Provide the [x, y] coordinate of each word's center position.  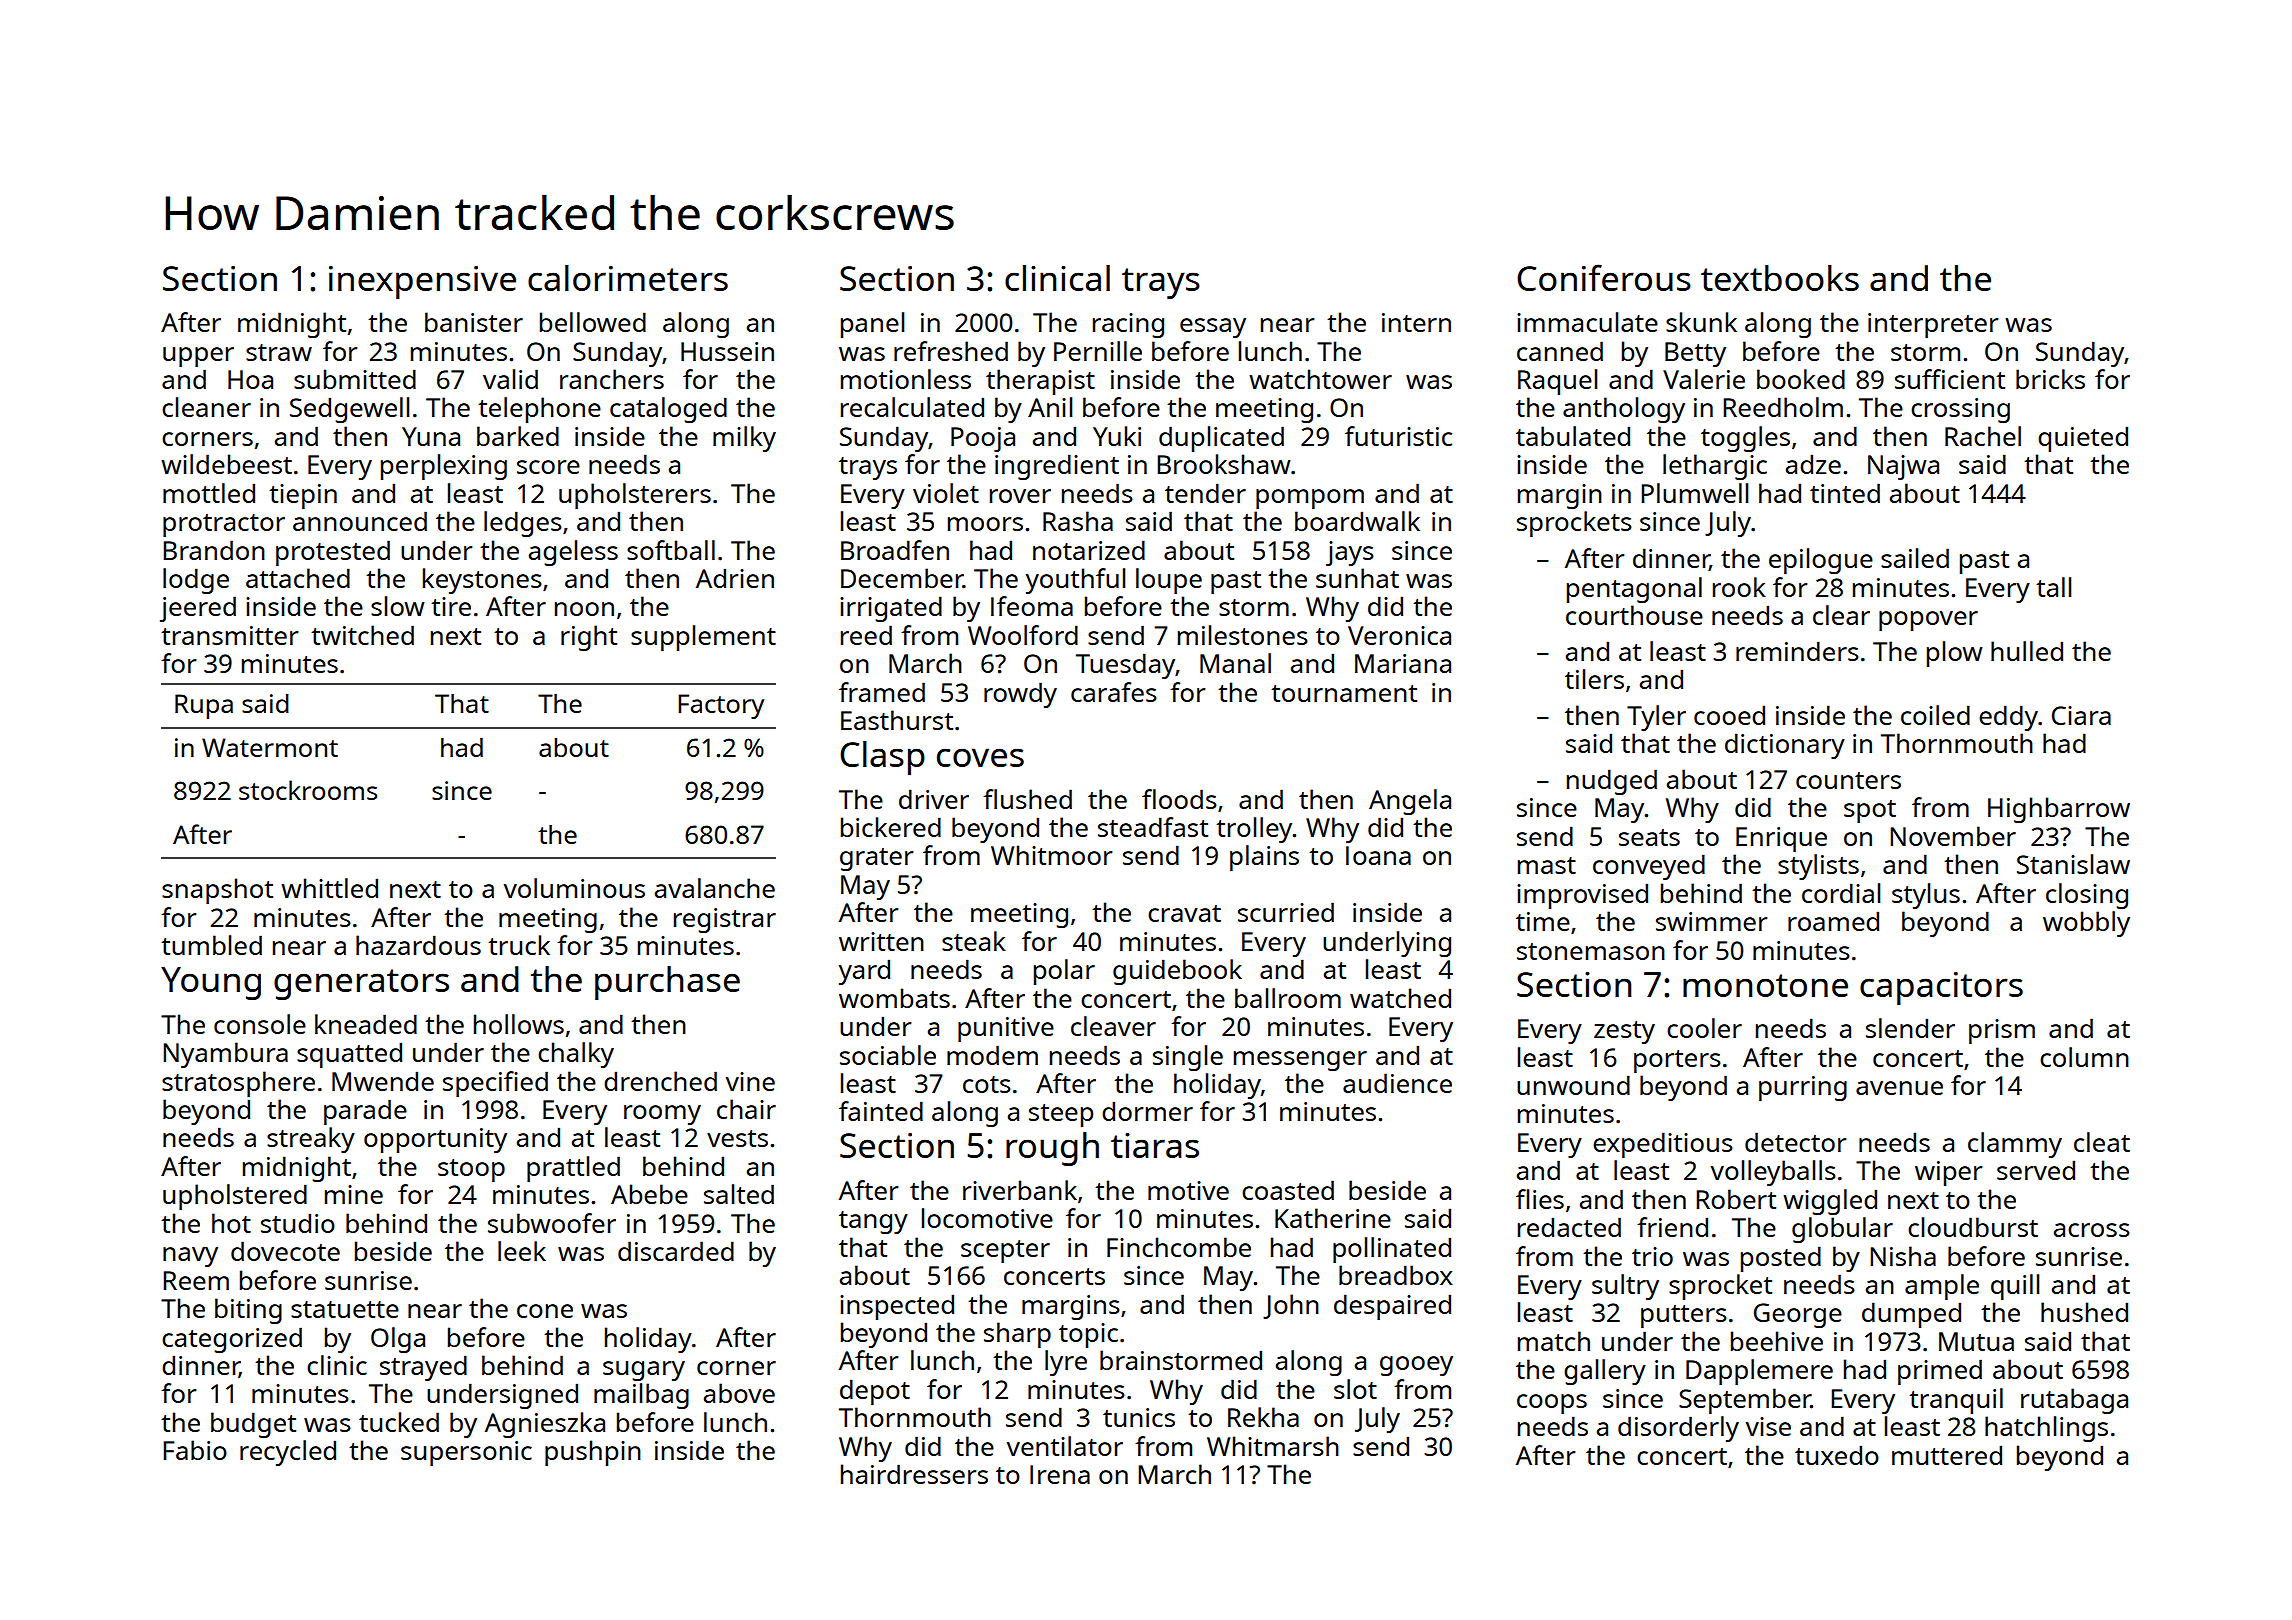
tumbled [211, 945]
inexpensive [422, 282]
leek [522, 1251]
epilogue [1821, 561]
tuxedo [1837, 1455]
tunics [1139, 1417]
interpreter [1933, 325]
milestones [1243, 635]
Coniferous [1604, 277]
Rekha [1263, 1417]
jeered [198, 609]
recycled [288, 1453]
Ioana [1378, 855]
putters [1684, 1316]
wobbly [2086, 924]
